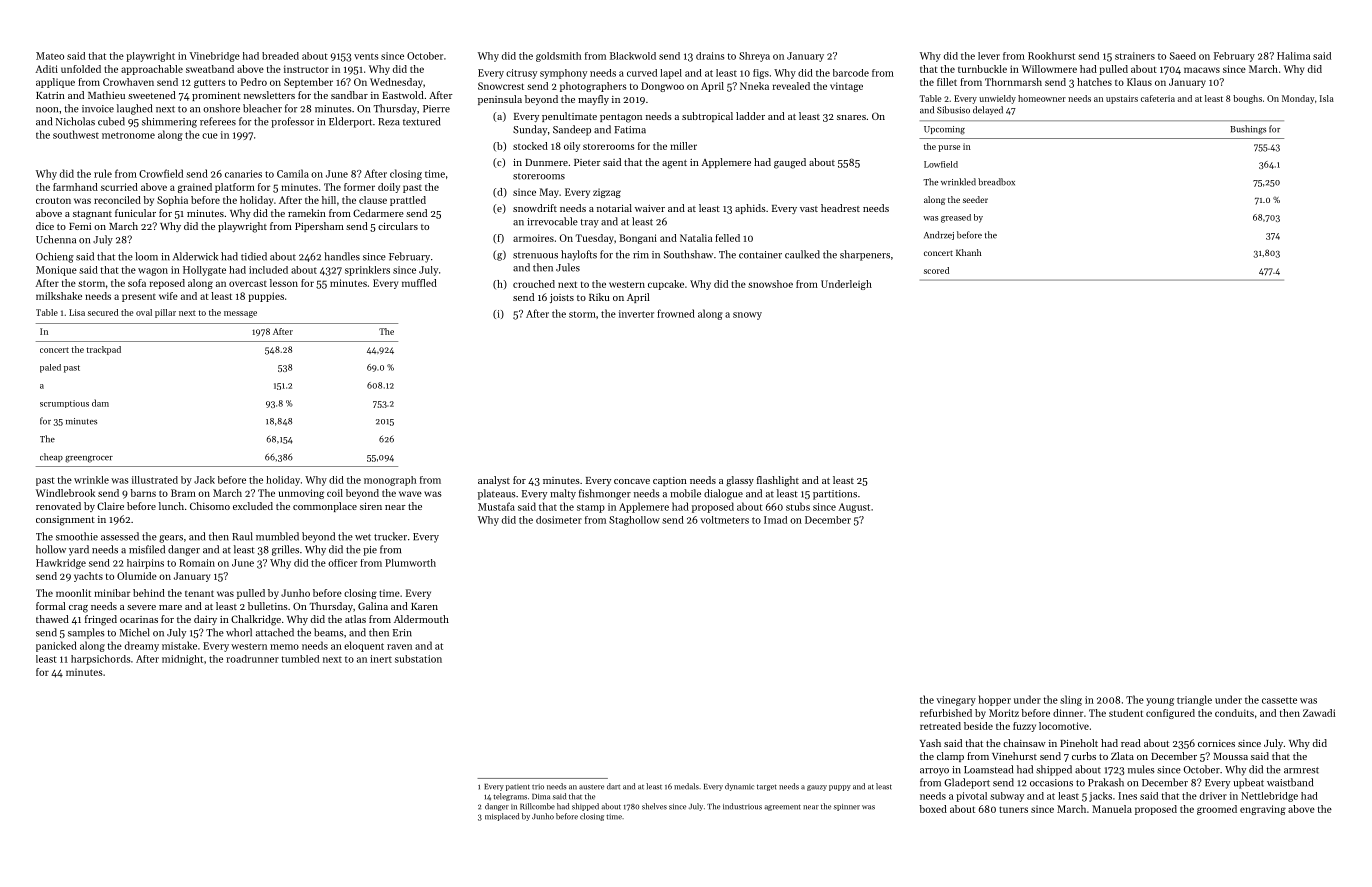  Describe the element at coordinates (103, 173) in the image. I see `rule` at that location.
